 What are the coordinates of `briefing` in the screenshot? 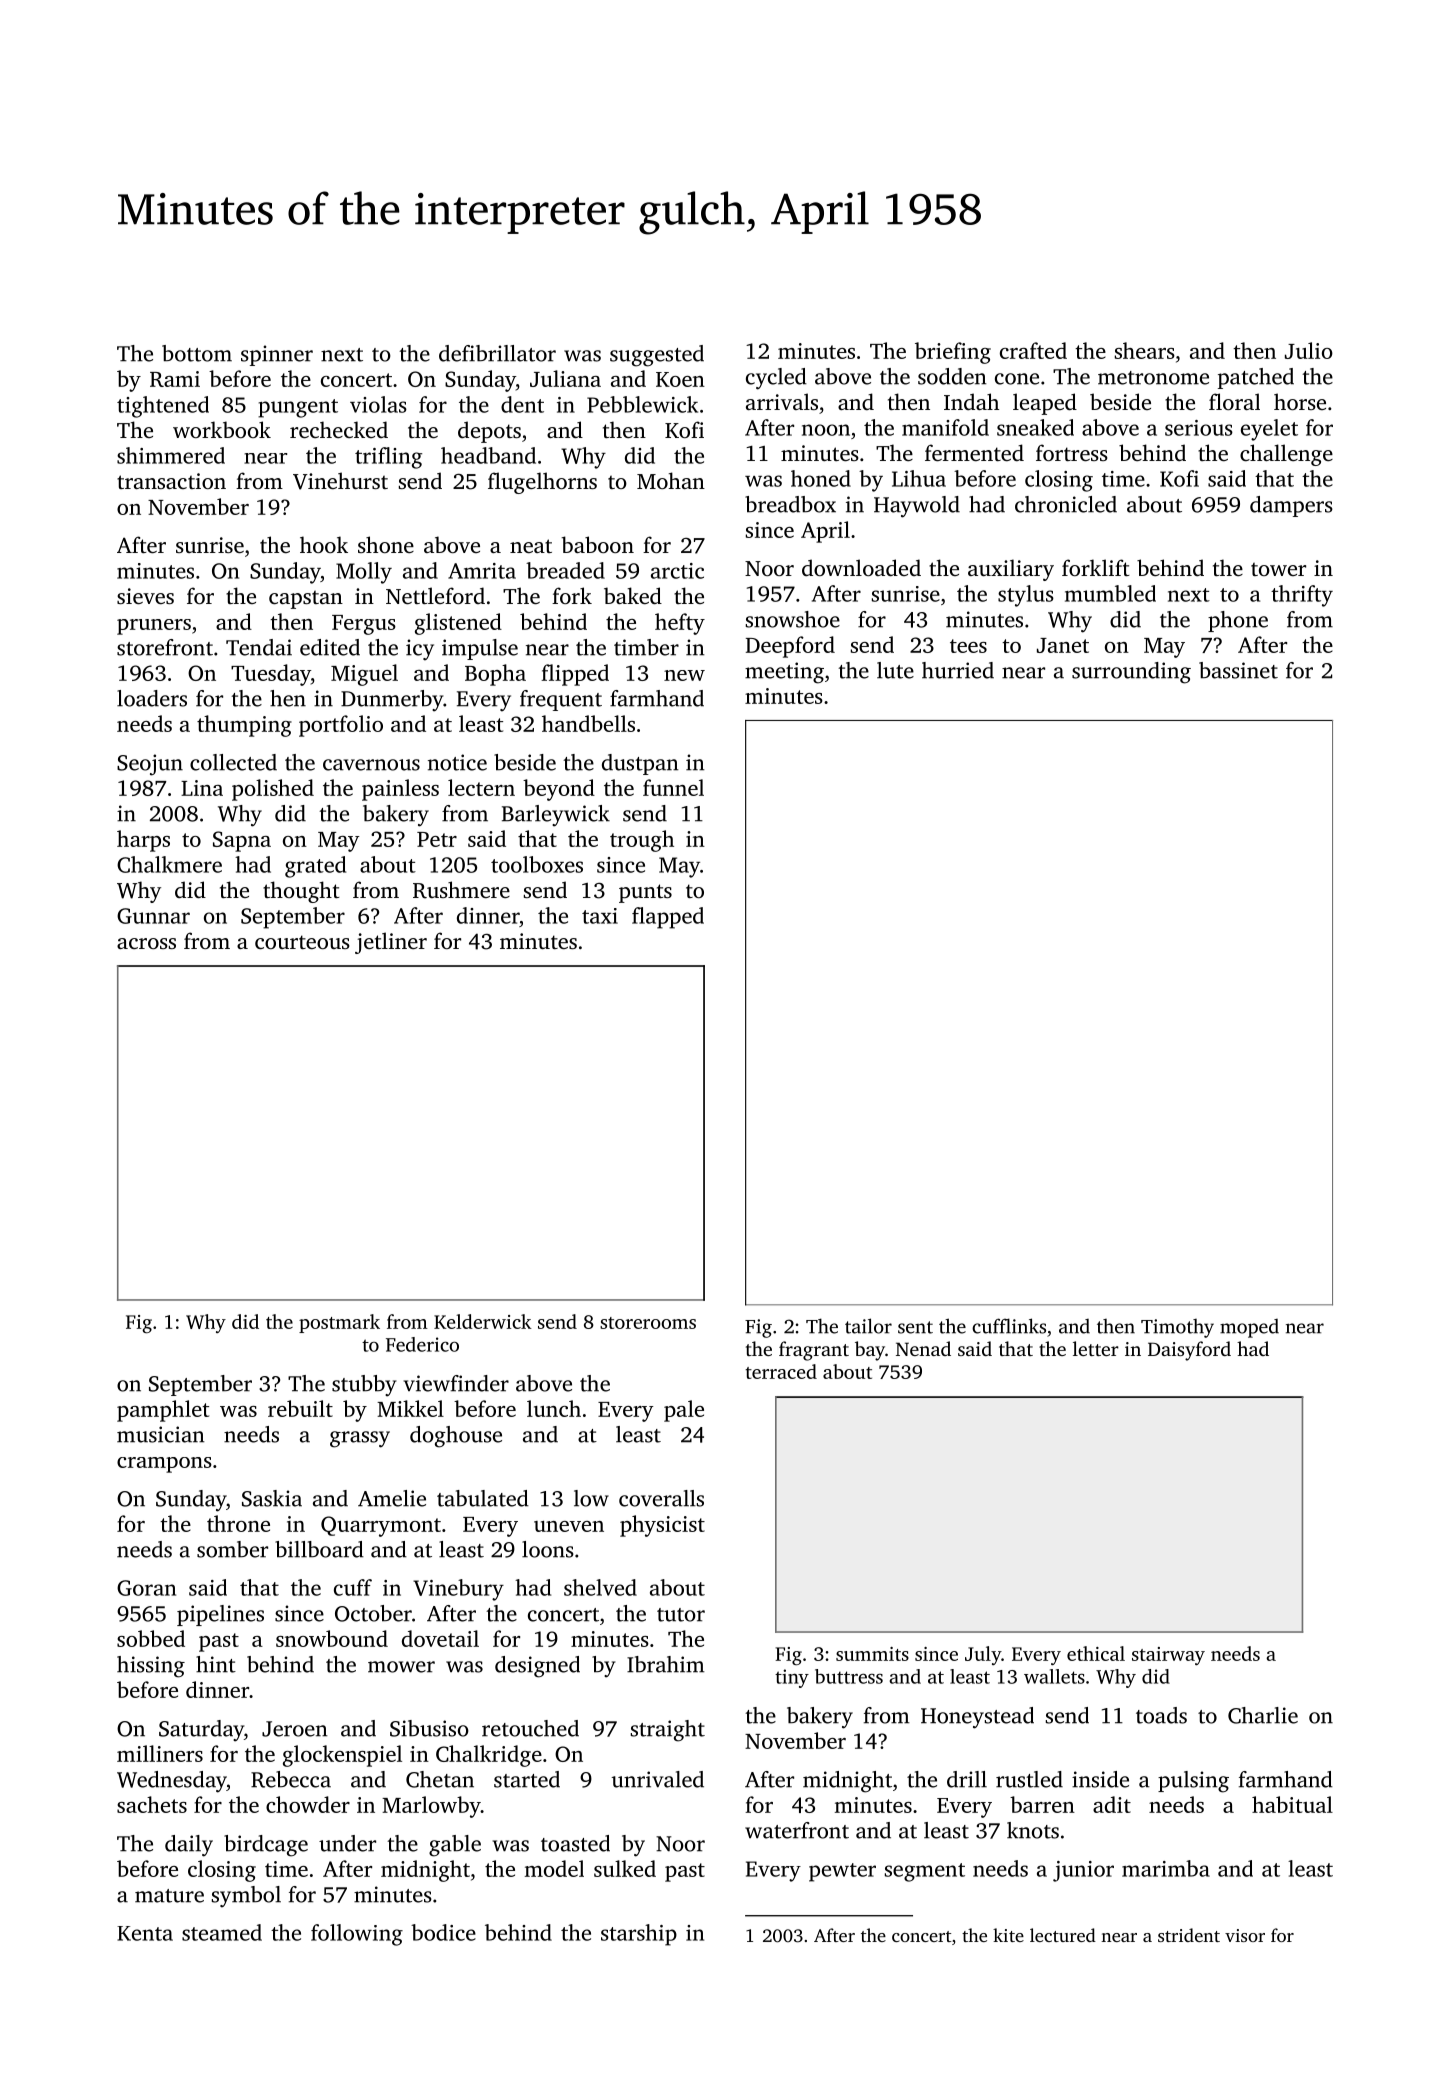 It's located at (953, 353).
